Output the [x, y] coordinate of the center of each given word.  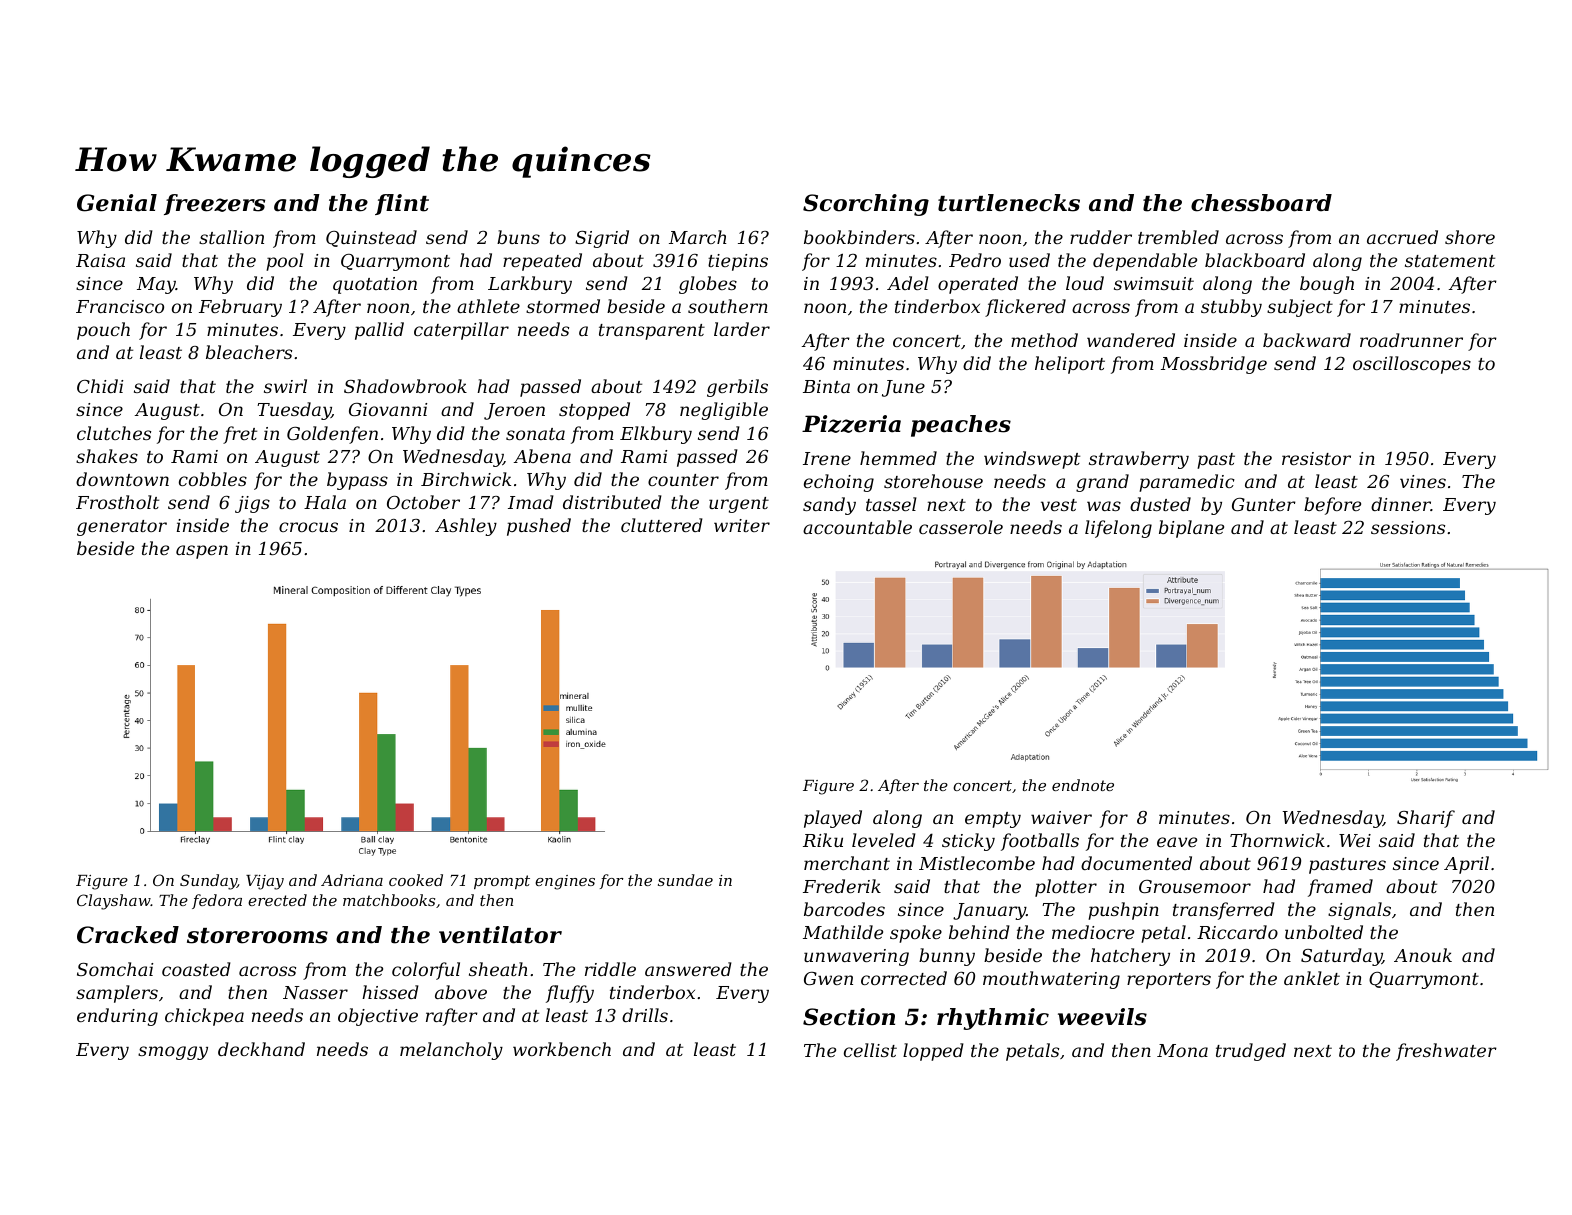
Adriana [352, 880]
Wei [1355, 840]
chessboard [1261, 203]
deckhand [261, 1049]
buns [518, 237]
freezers [214, 204]
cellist [870, 1050]
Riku [823, 840]
